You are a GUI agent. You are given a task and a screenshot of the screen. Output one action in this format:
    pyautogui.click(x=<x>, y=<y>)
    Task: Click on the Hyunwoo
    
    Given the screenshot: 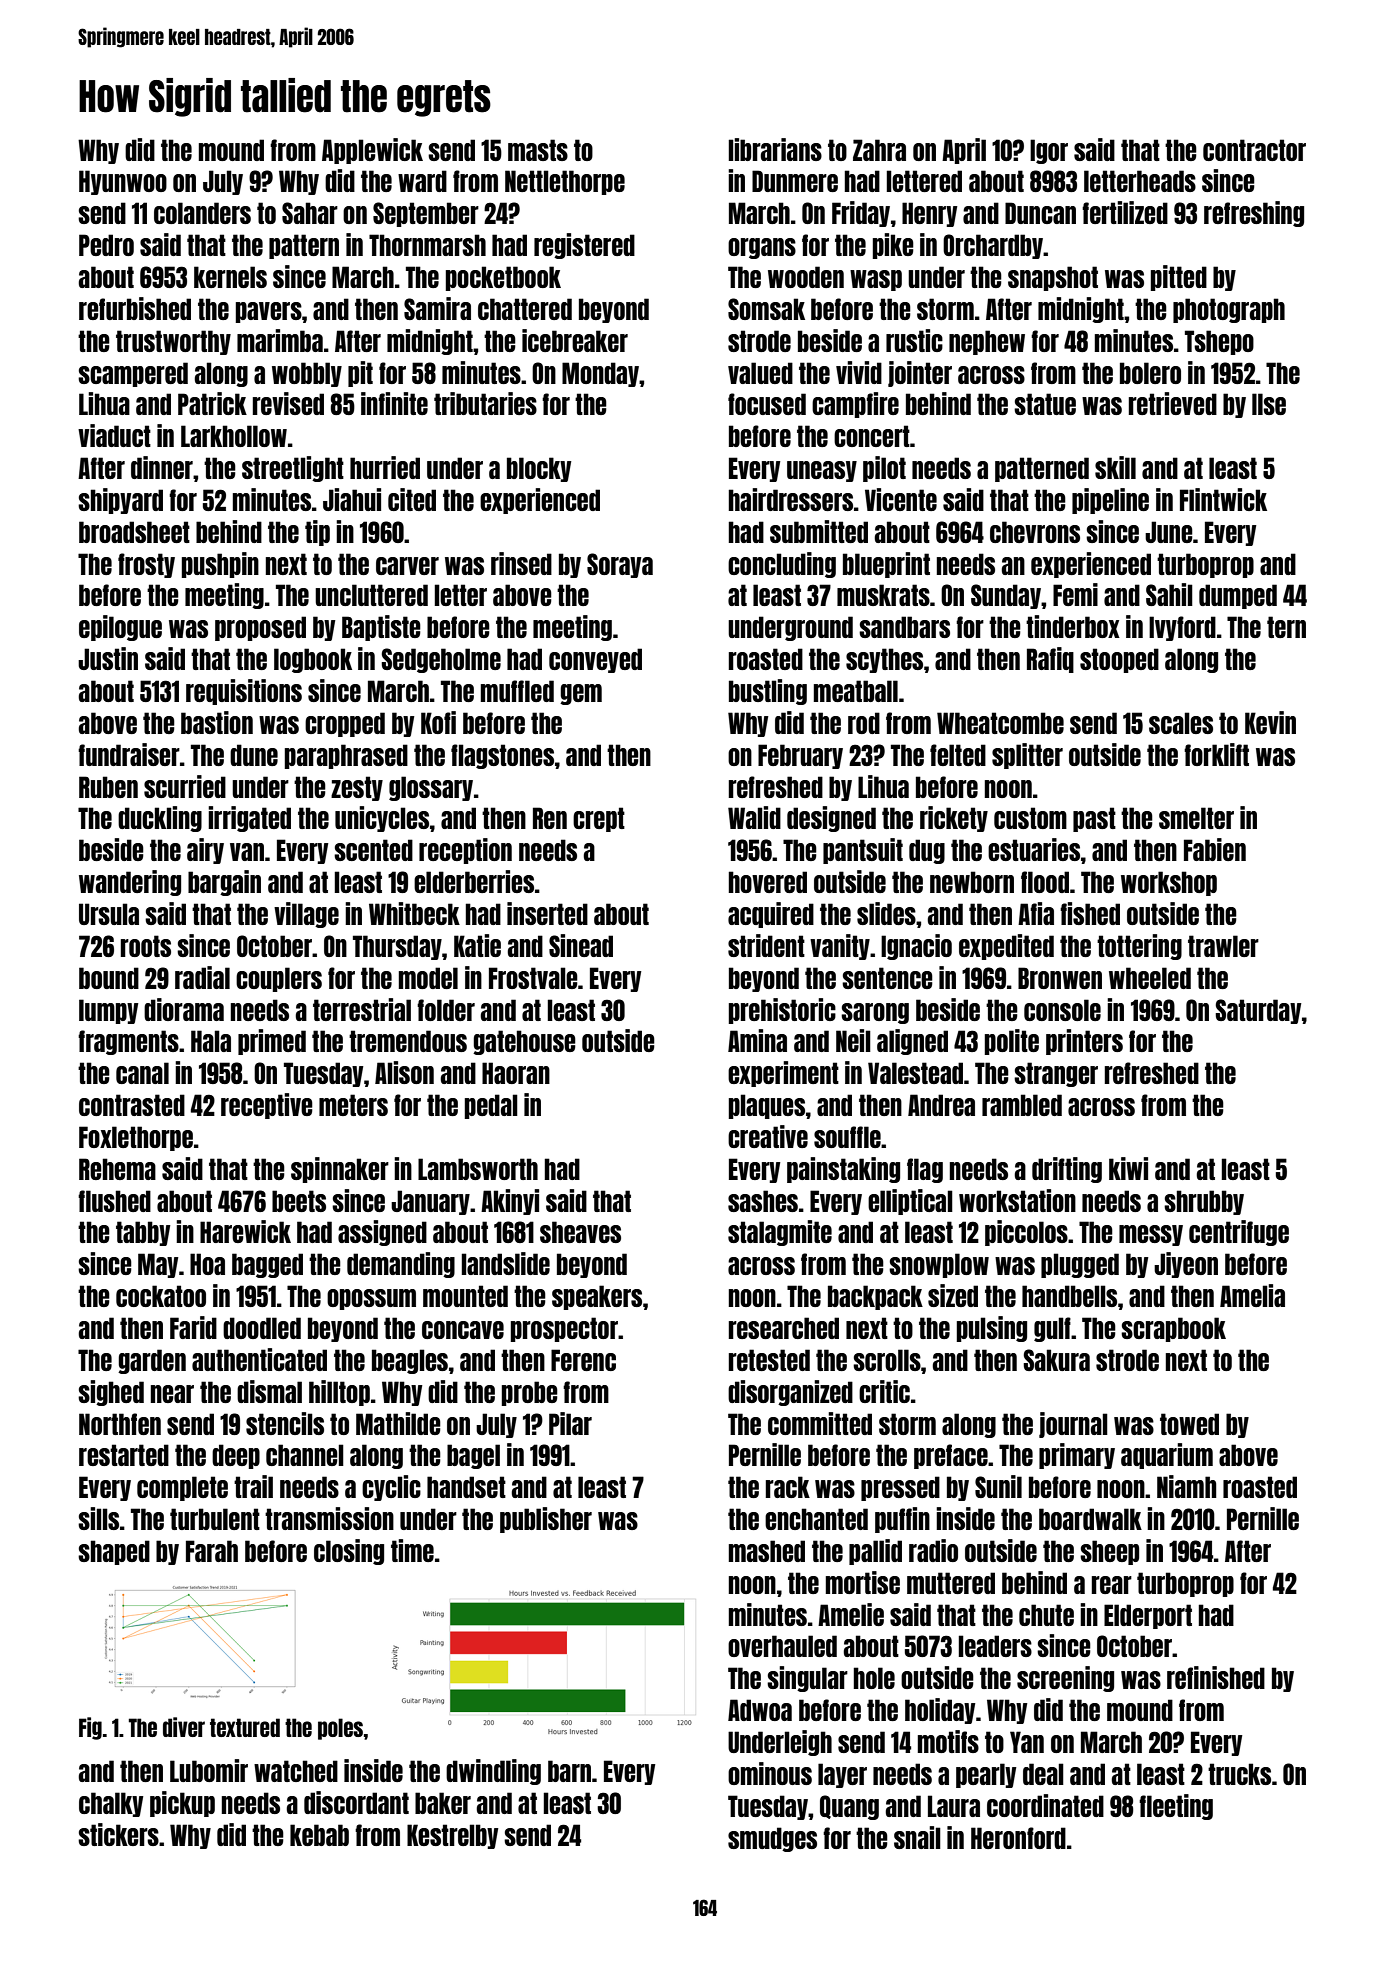 What is the action you would take?
    pyautogui.click(x=123, y=182)
